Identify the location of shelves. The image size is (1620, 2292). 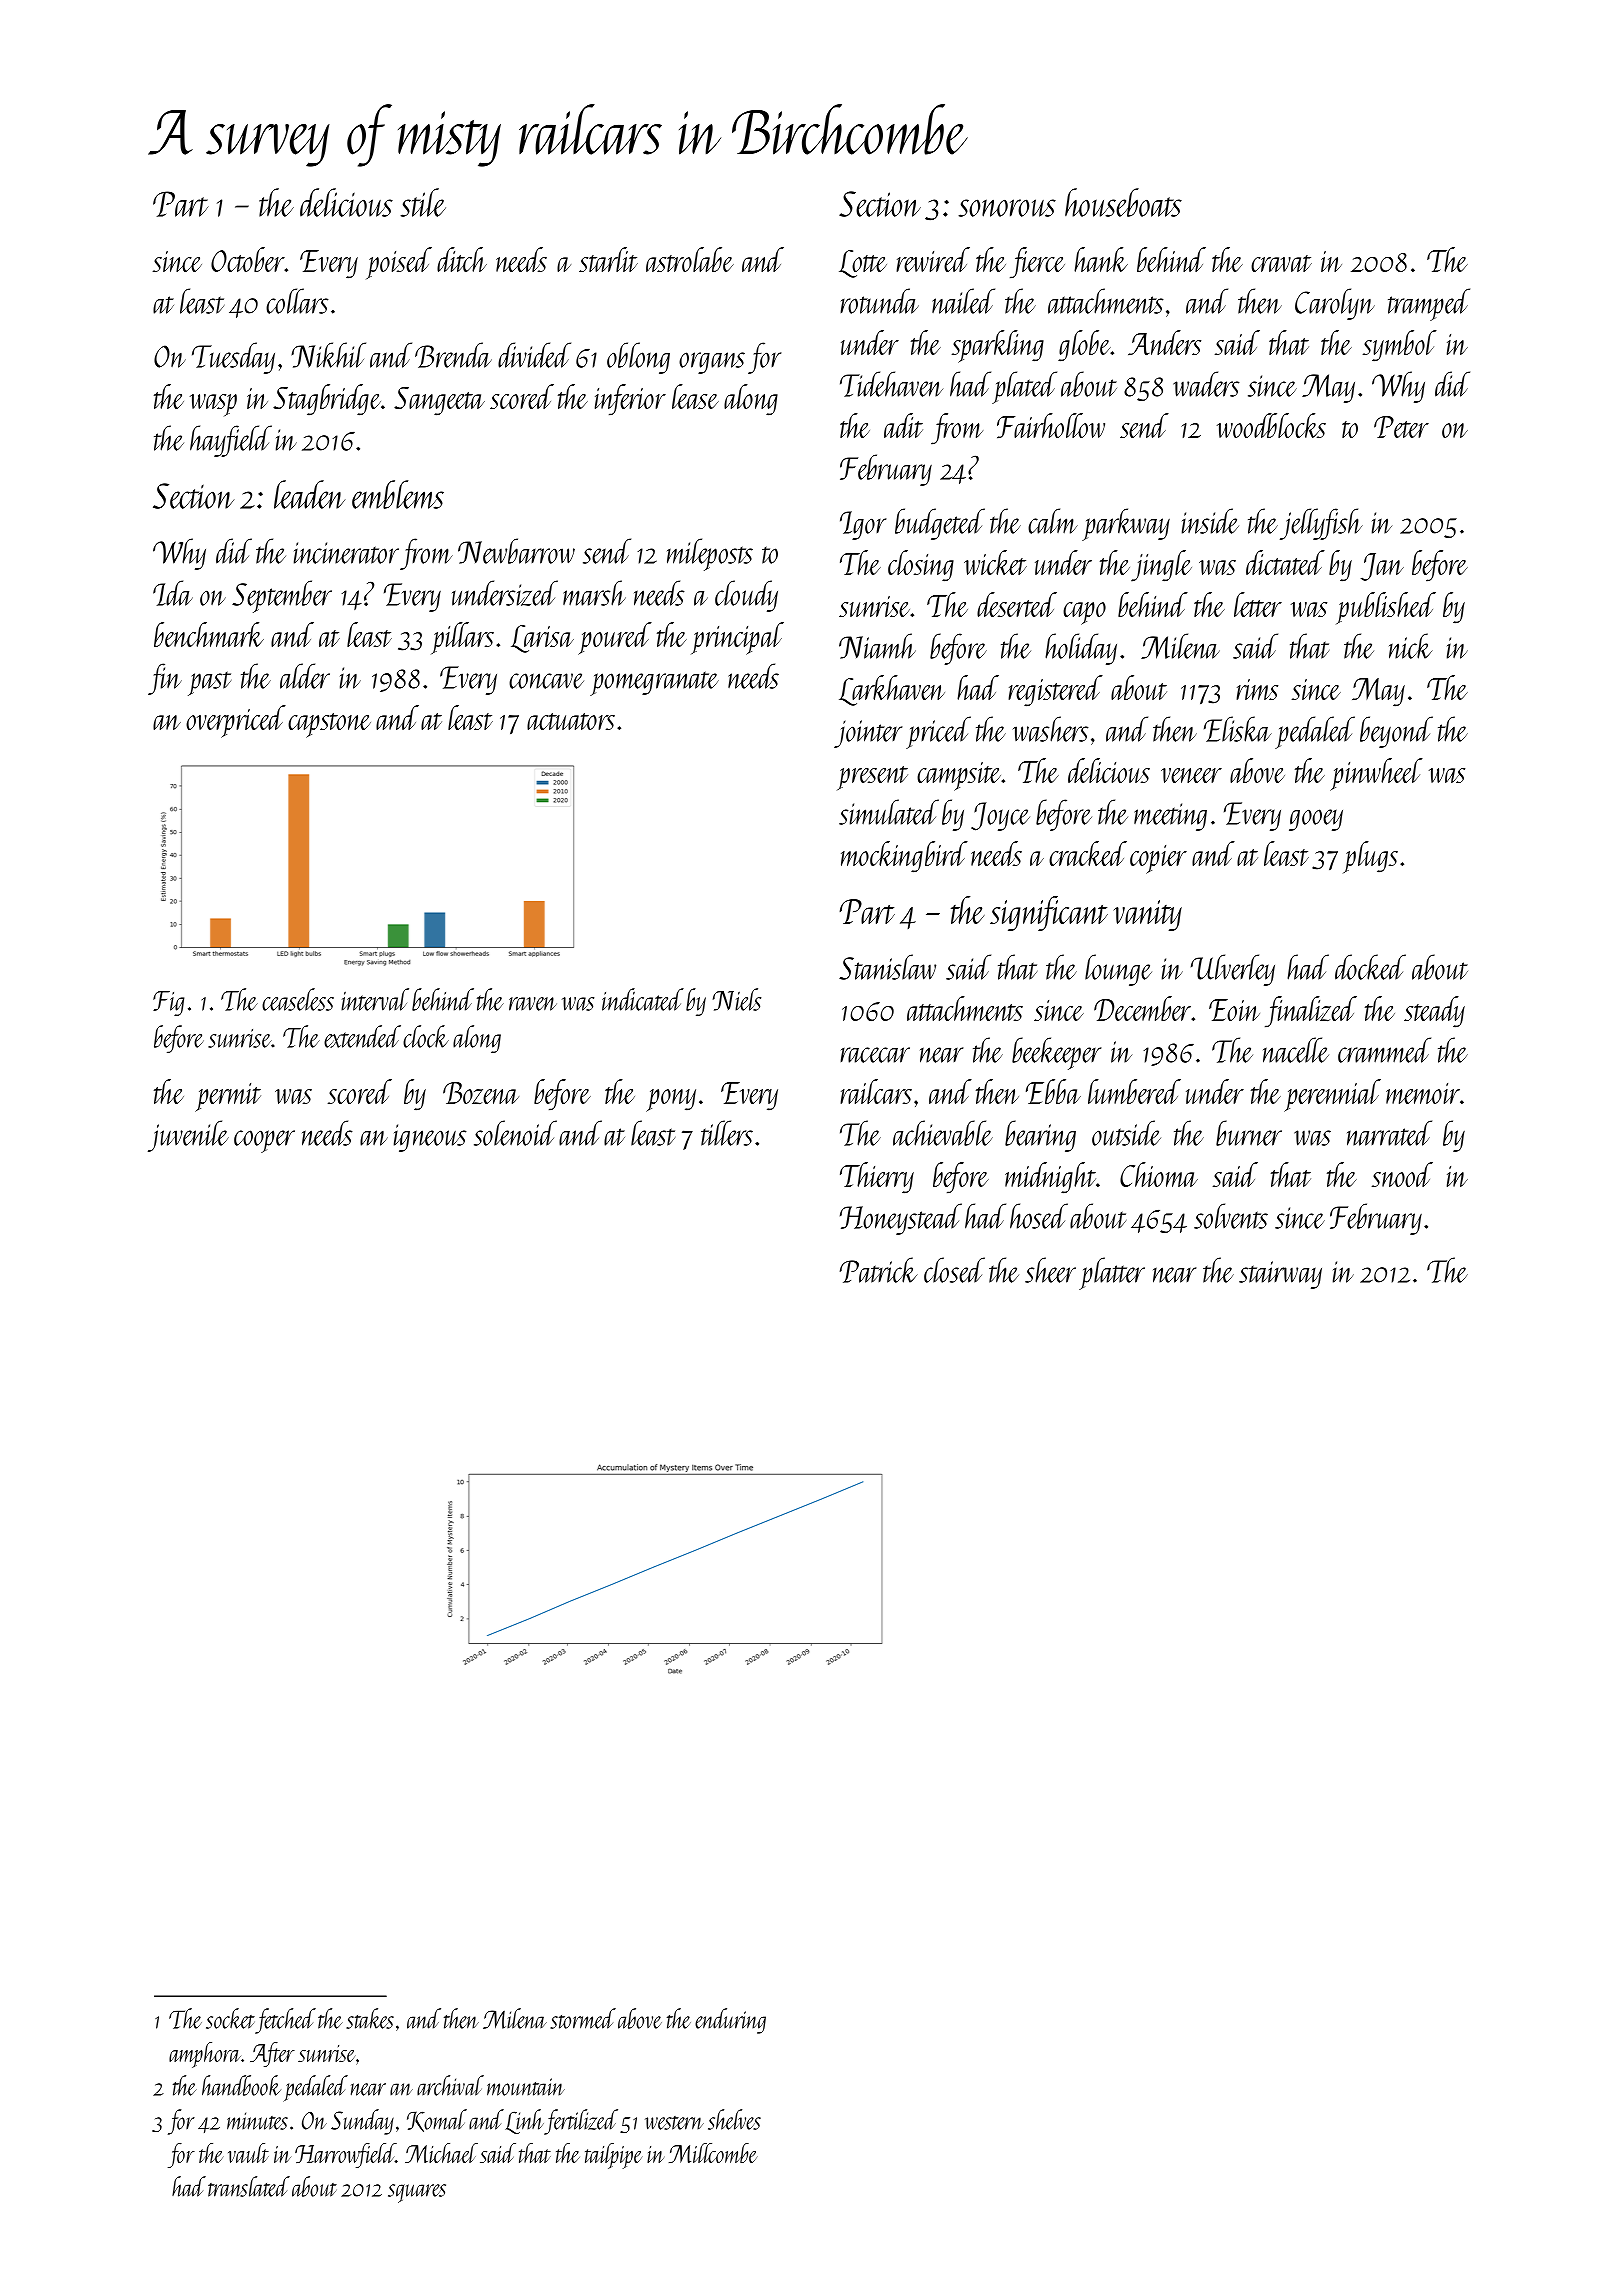
(734, 2119).
